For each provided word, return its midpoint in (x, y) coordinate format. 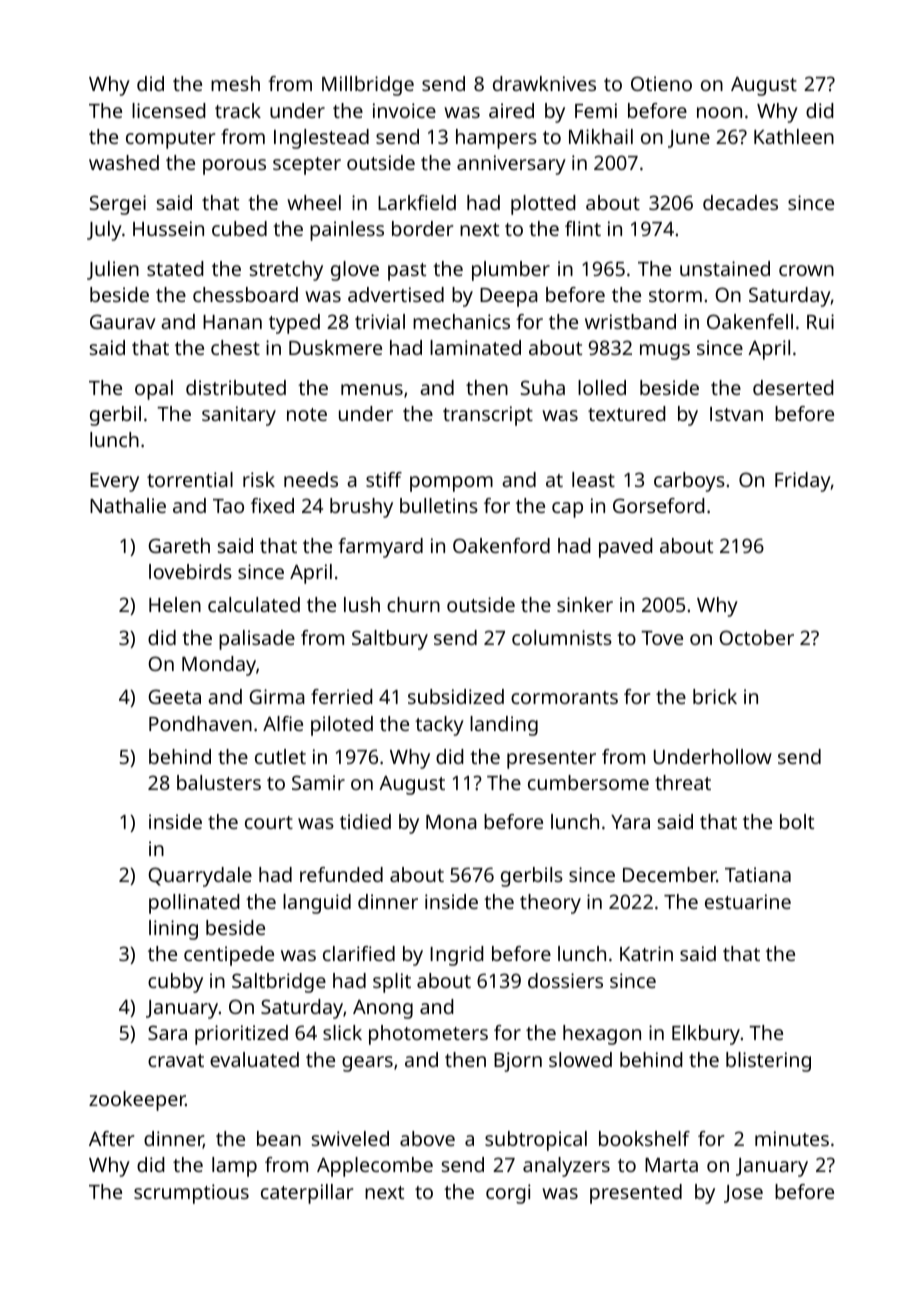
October (756, 637)
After (111, 1138)
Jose (743, 1194)
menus (372, 389)
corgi (508, 1194)
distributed (236, 387)
